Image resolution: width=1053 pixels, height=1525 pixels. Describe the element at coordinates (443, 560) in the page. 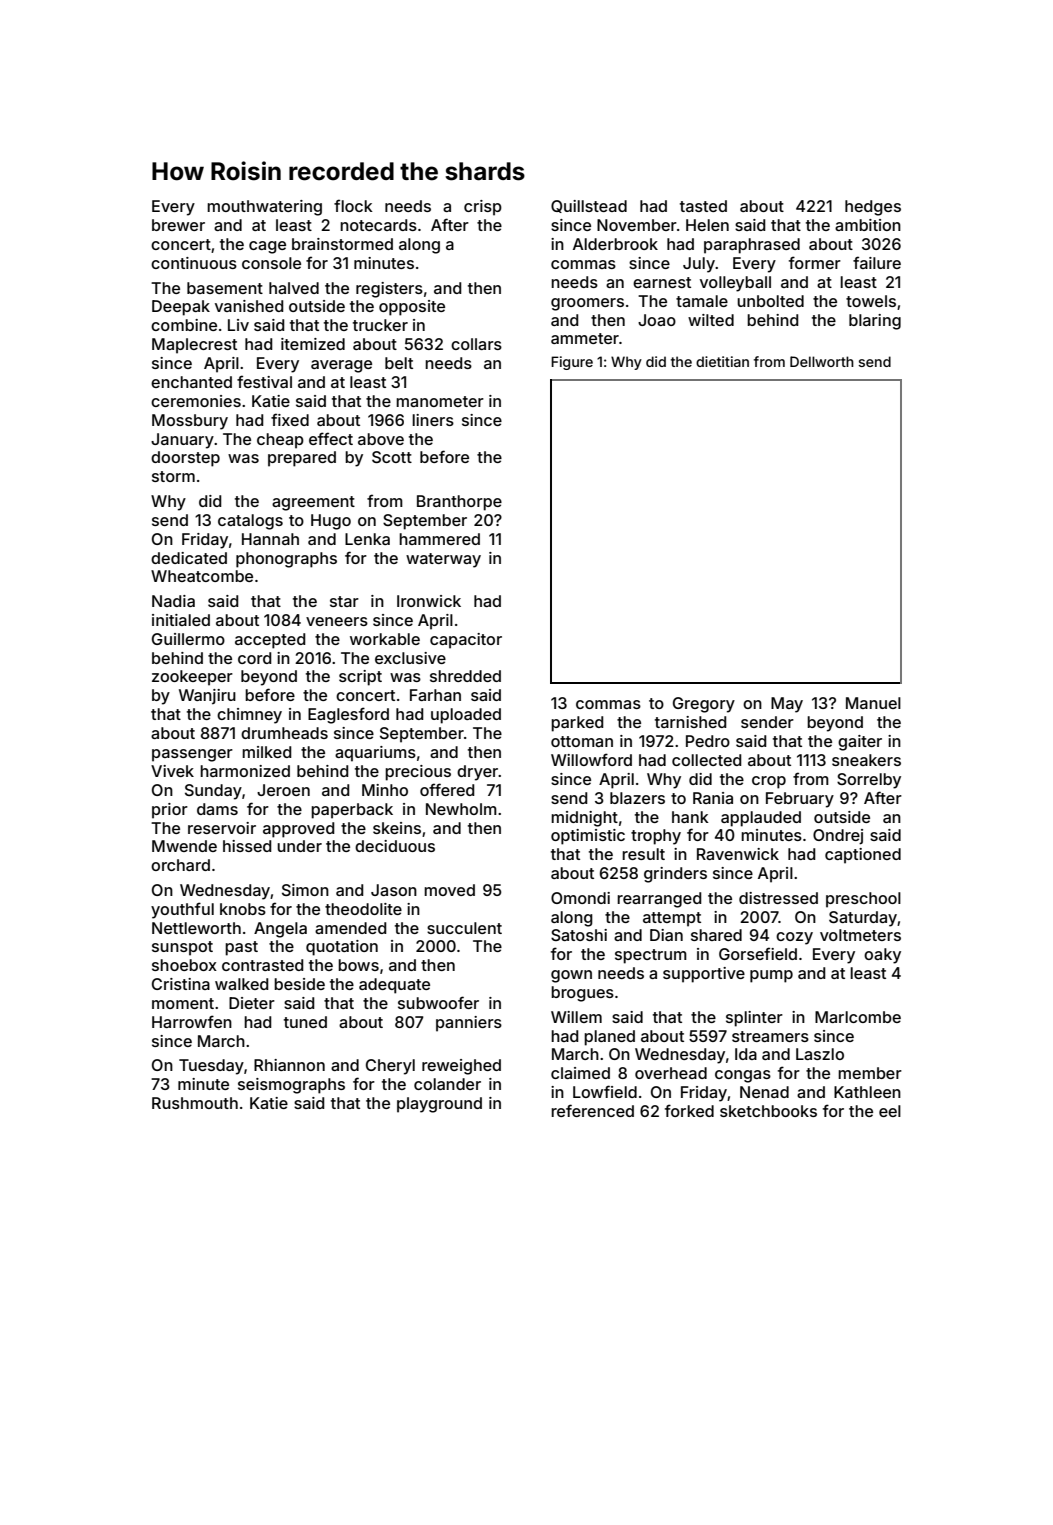

I see `waterway` at that location.
